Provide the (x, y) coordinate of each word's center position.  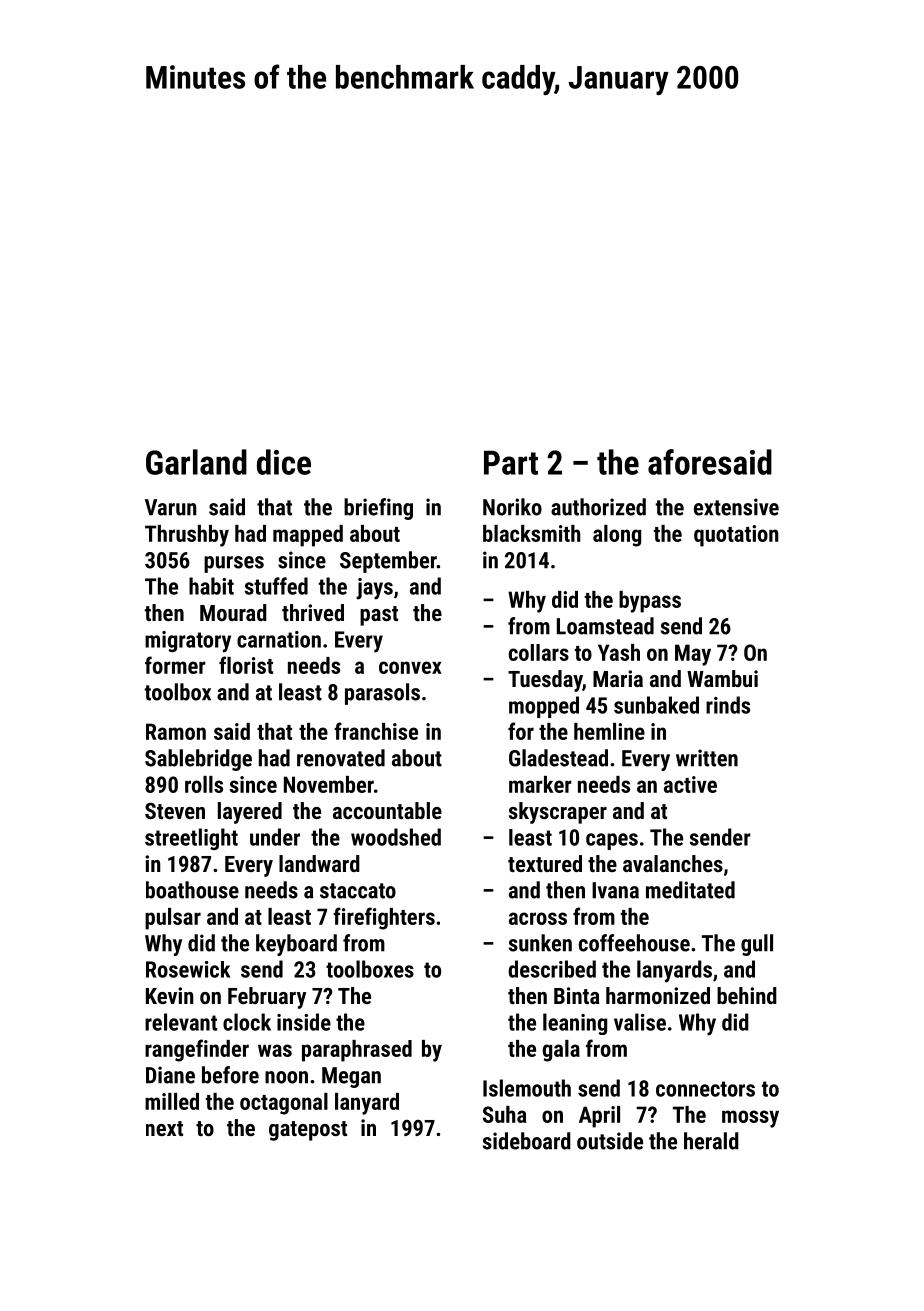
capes (612, 841)
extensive (736, 507)
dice (284, 462)
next (164, 1128)
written (707, 758)
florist (246, 665)
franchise (376, 731)
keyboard (296, 945)
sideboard (527, 1141)
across (538, 918)
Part (511, 462)
